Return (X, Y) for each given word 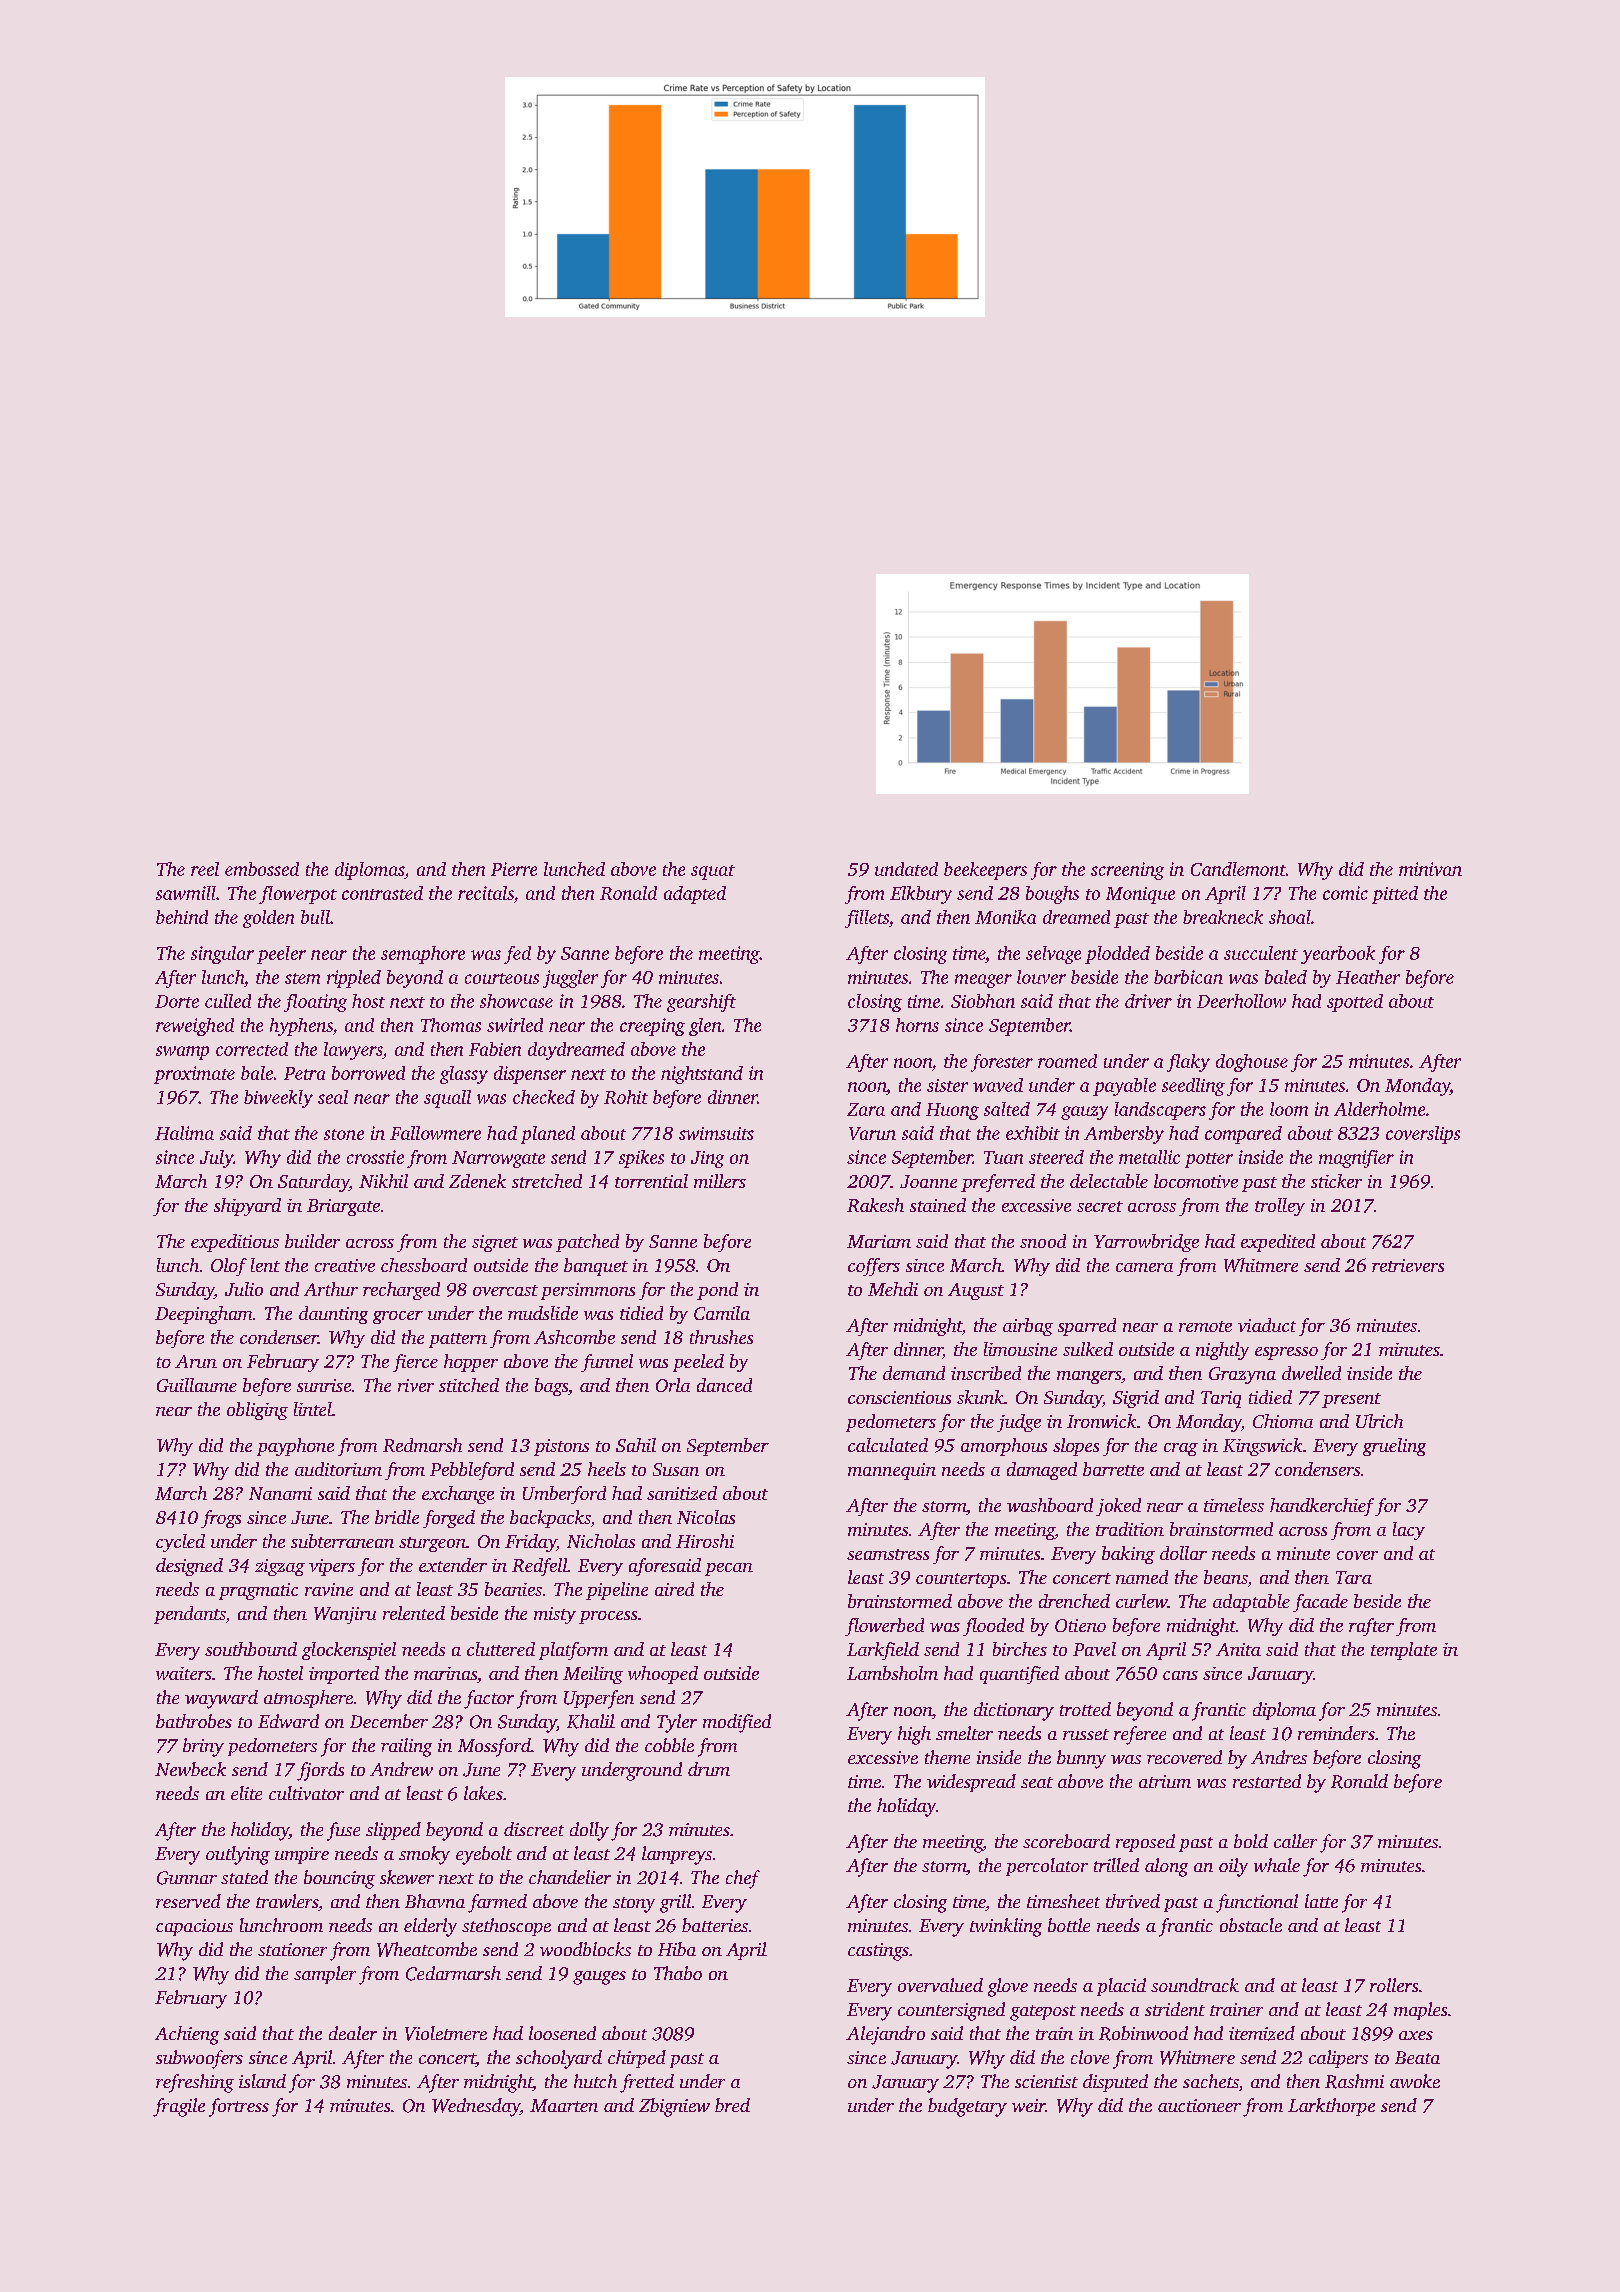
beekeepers (985, 871)
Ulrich (1379, 1421)
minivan (1430, 869)
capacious (194, 1927)
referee (1140, 1735)
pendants (189, 1615)
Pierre (514, 869)
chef (743, 1879)
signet (495, 1243)
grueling (1394, 1447)
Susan (676, 1469)
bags (551, 1387)
